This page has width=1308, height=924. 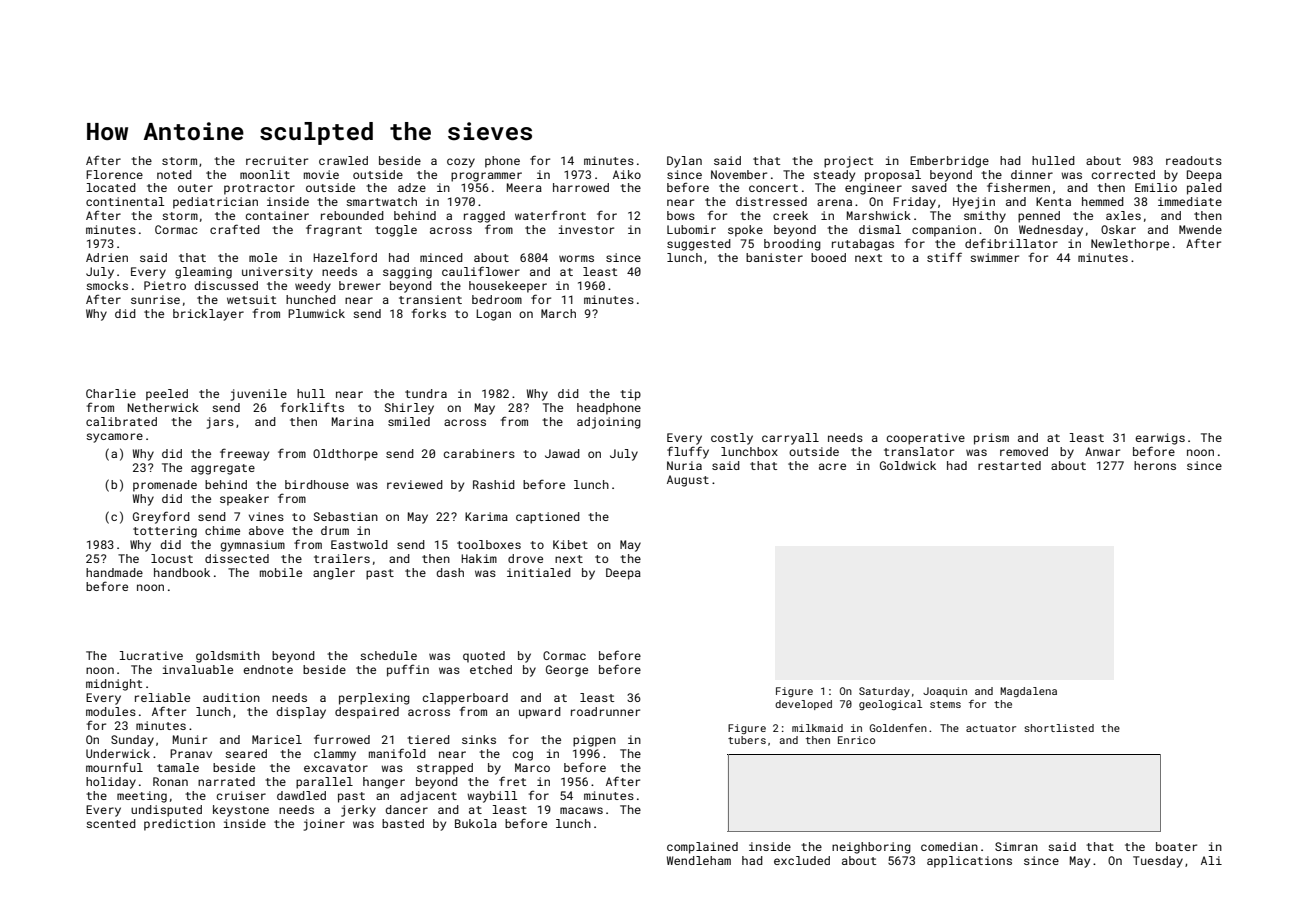 What do you see at coordinates (334, 574) in the page?
I see `angler` at bounding box center [334, 574].
